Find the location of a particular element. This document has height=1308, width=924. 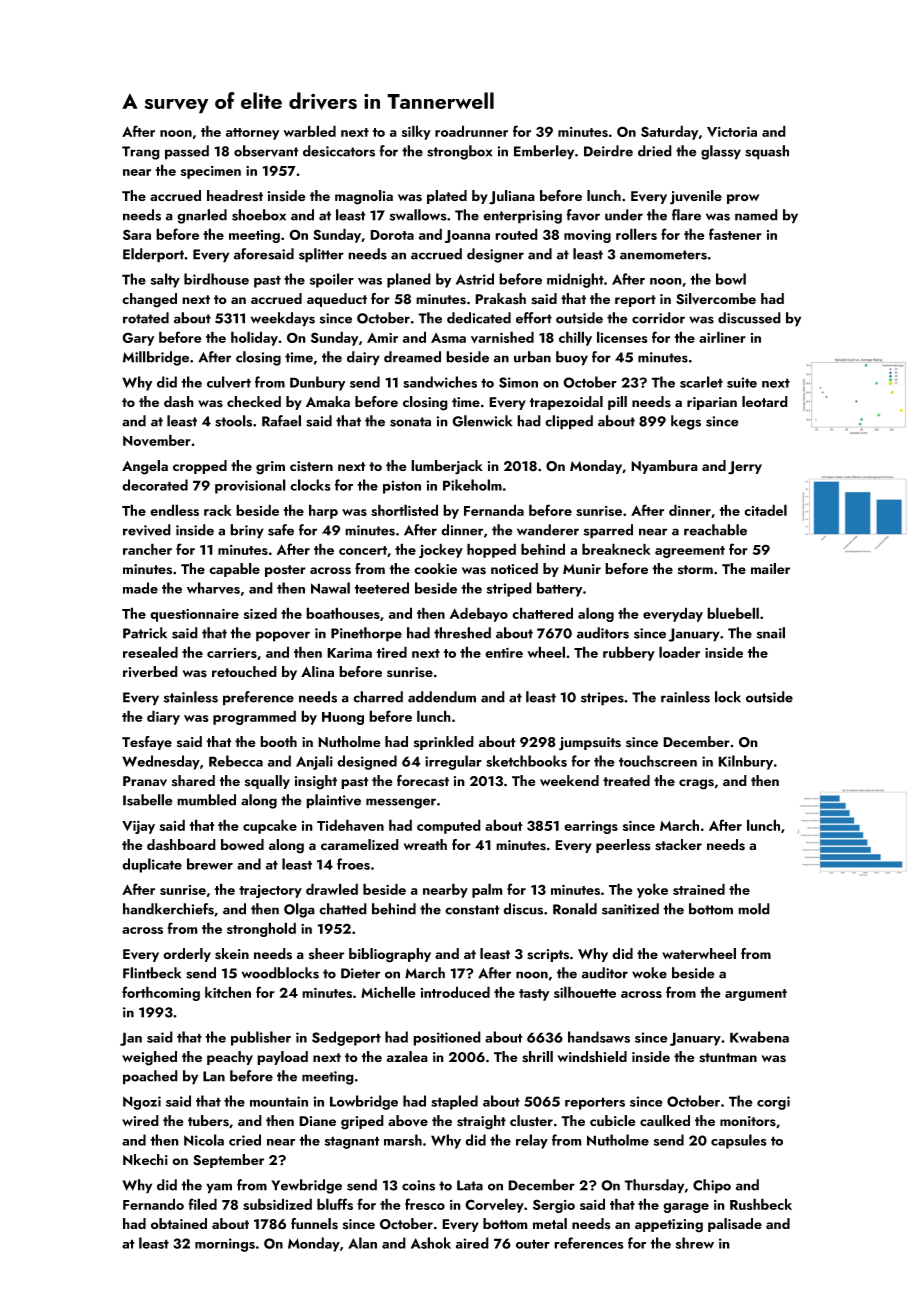

Tesfaye is located at coordinates (147, 743).
